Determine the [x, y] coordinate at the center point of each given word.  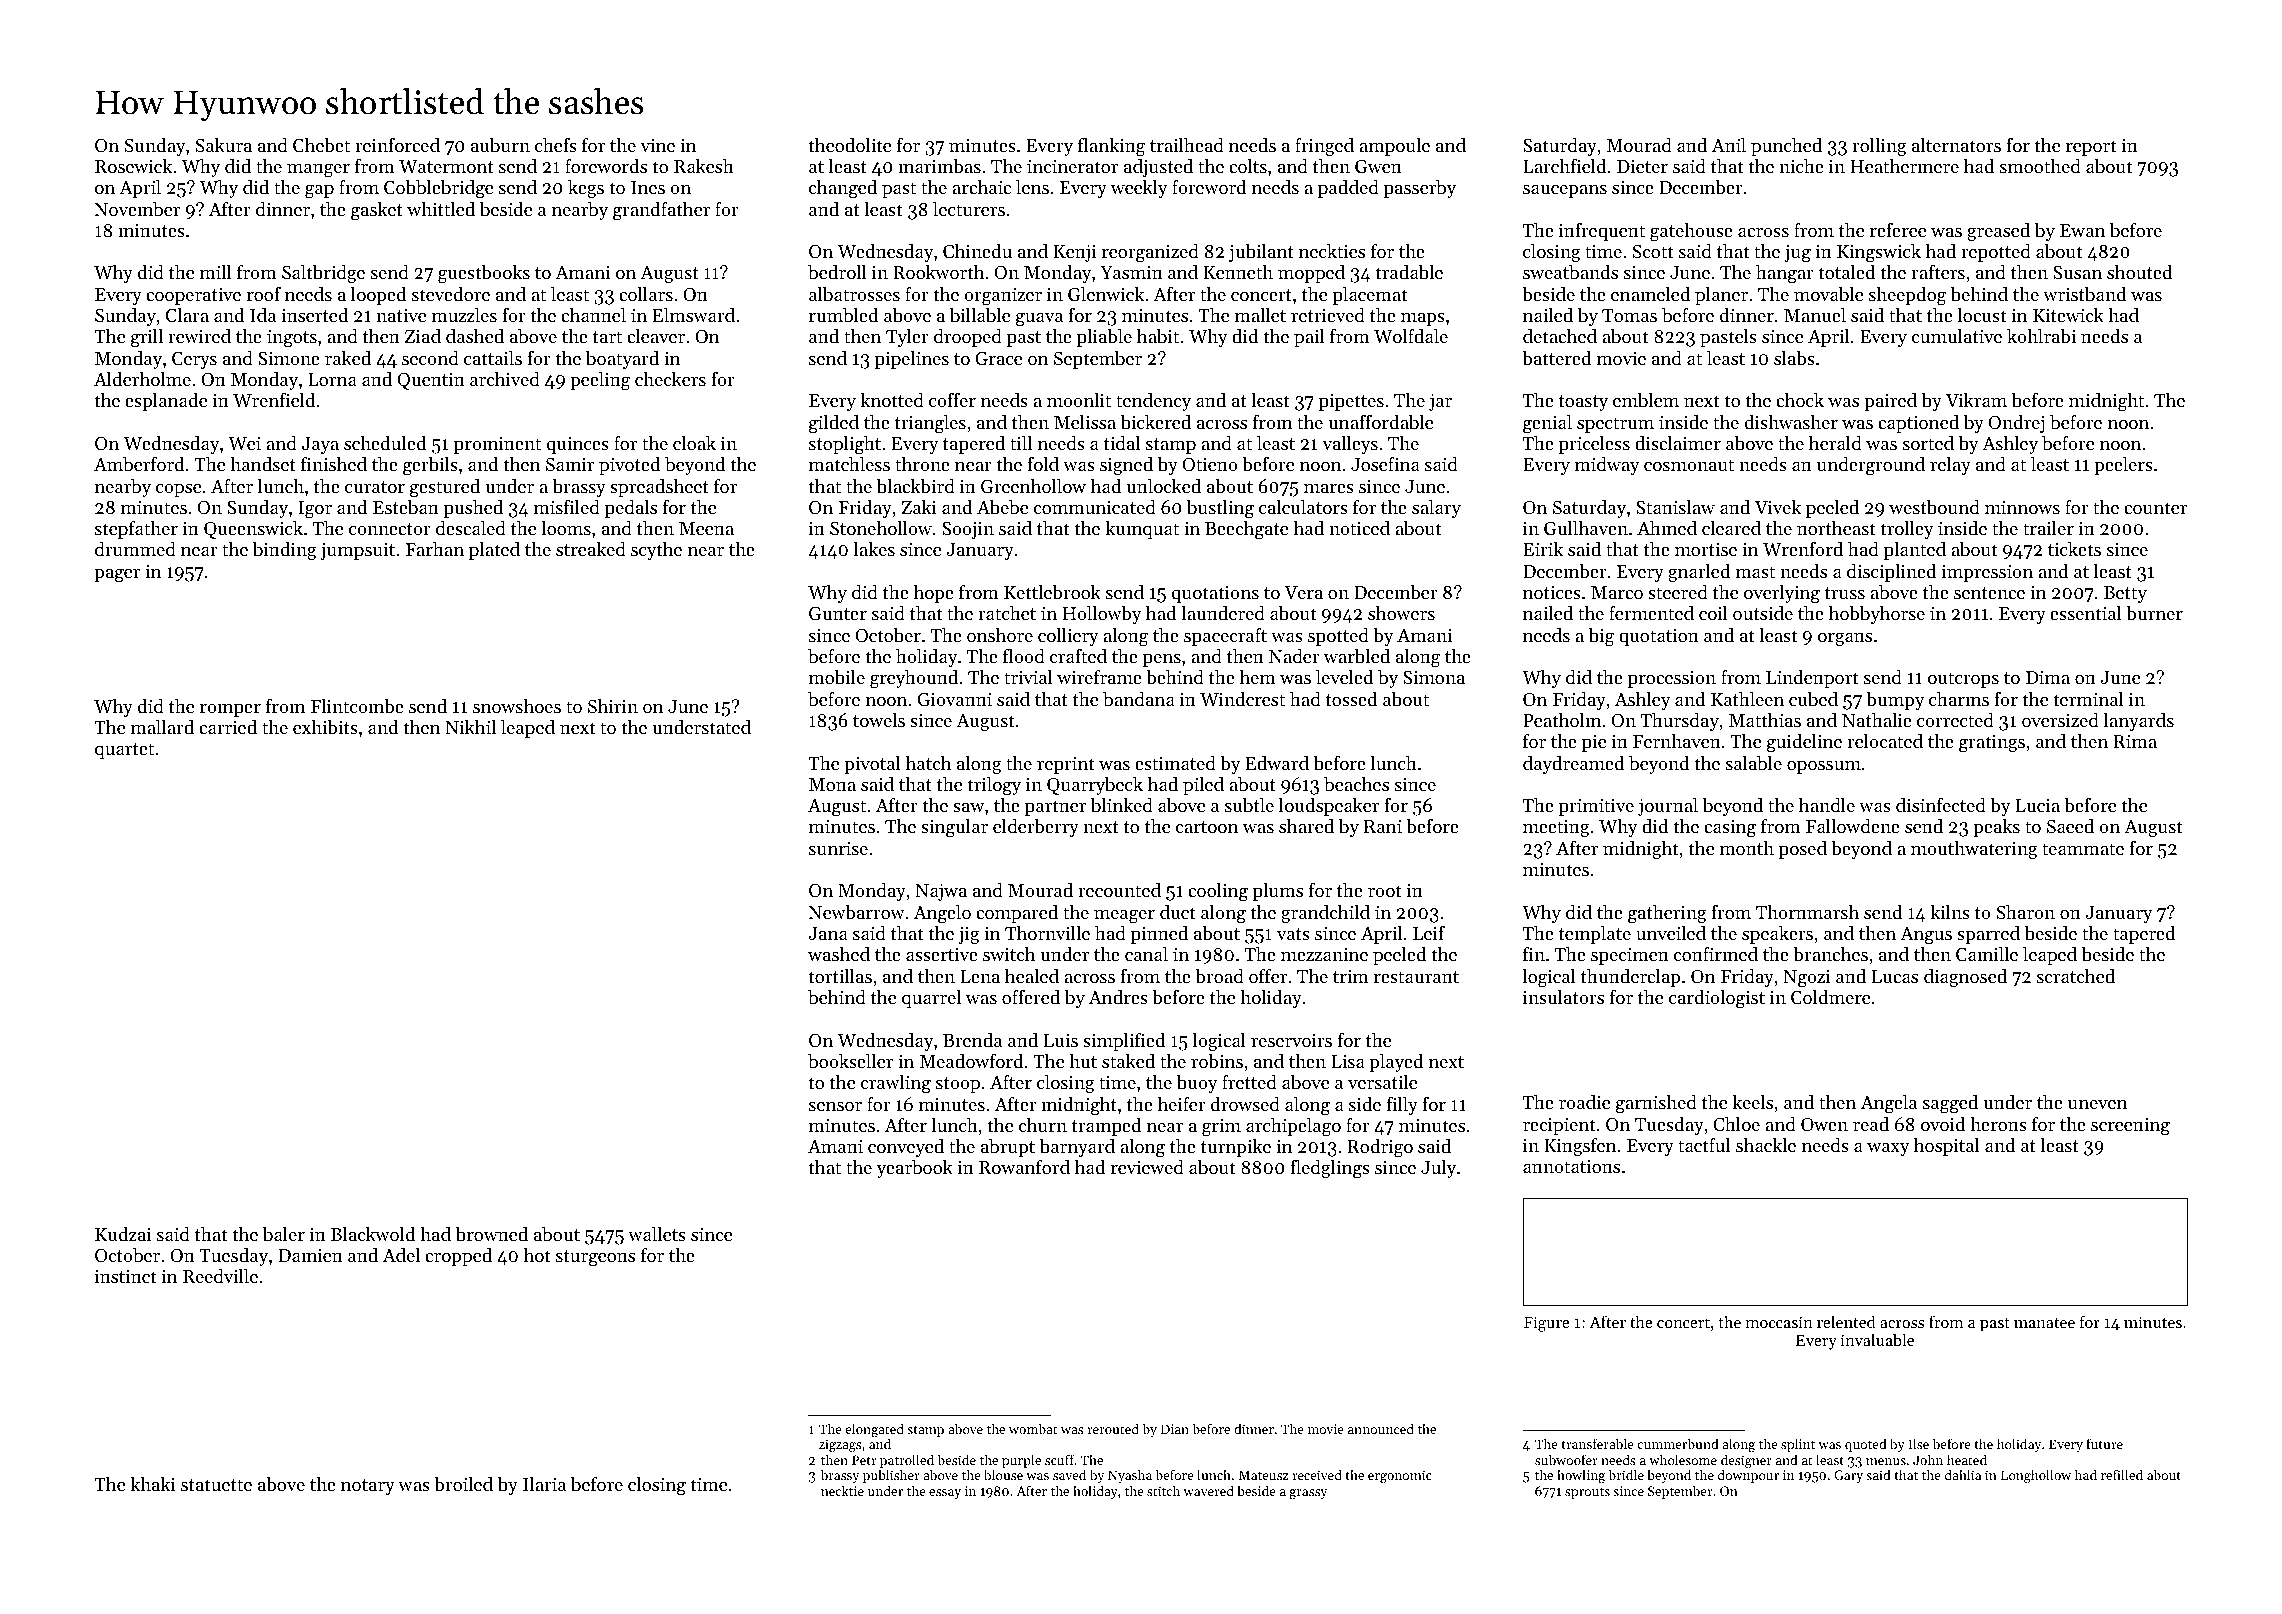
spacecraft [1225, 636]
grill [147, 338]
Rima [2135, 741]
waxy [1888, 1149]
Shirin [613, 706]
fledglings [1330, 1169]
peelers [2123, 466]
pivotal [872, 765]
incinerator [1072, 166]
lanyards [2138, 722]
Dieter [1642, 166]
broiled [463, 1484]
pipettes [1351, 402]
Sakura [224, 145]
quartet [124, 751]
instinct [125, 1276]
